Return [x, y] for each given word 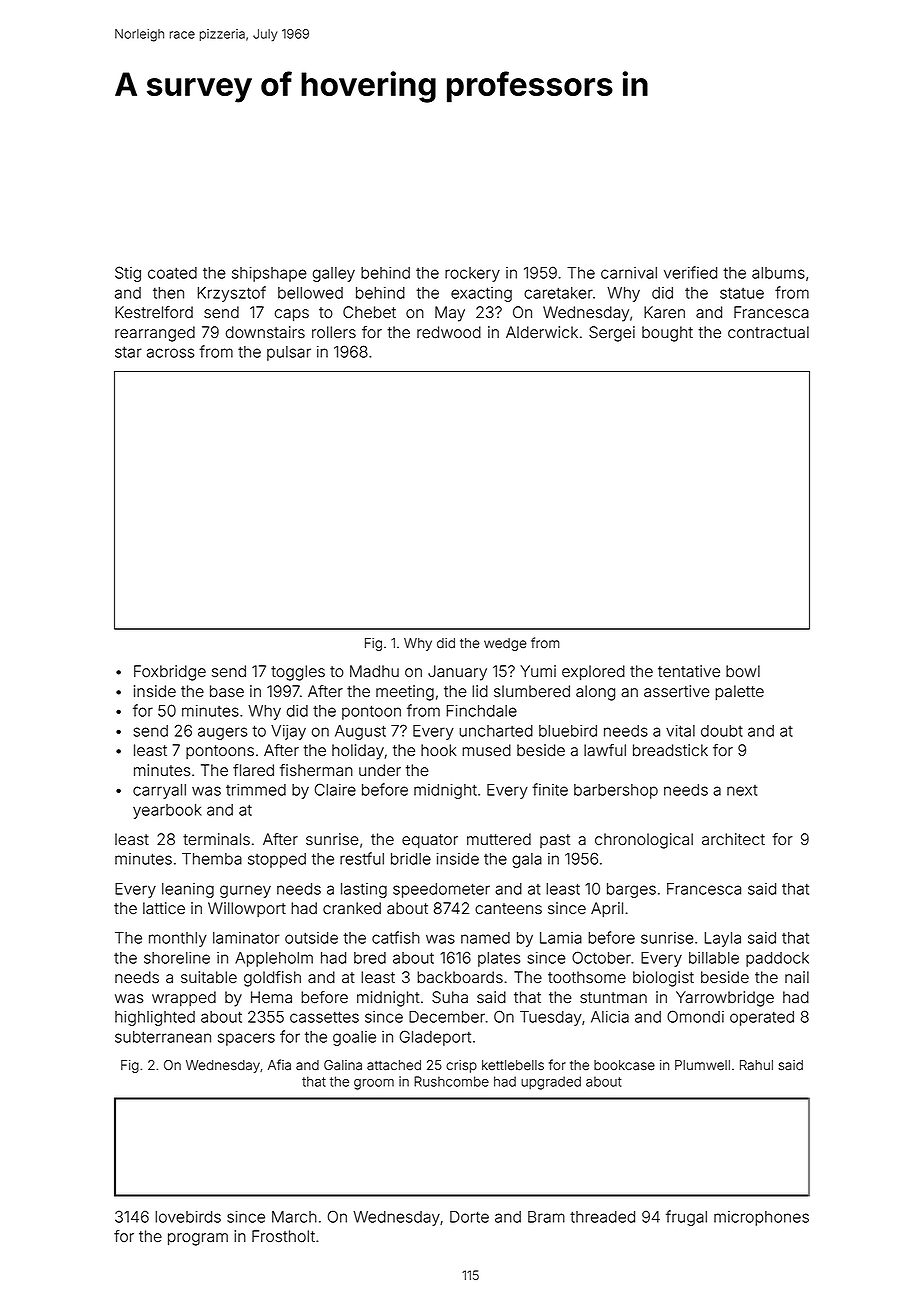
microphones [761, 1218]
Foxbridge [170, 673]
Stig [128, 274]
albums [778, 273]
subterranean [163, 1037]
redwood [449, 332]
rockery [472, 274]
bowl [743, 671]
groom [374, 1084]
